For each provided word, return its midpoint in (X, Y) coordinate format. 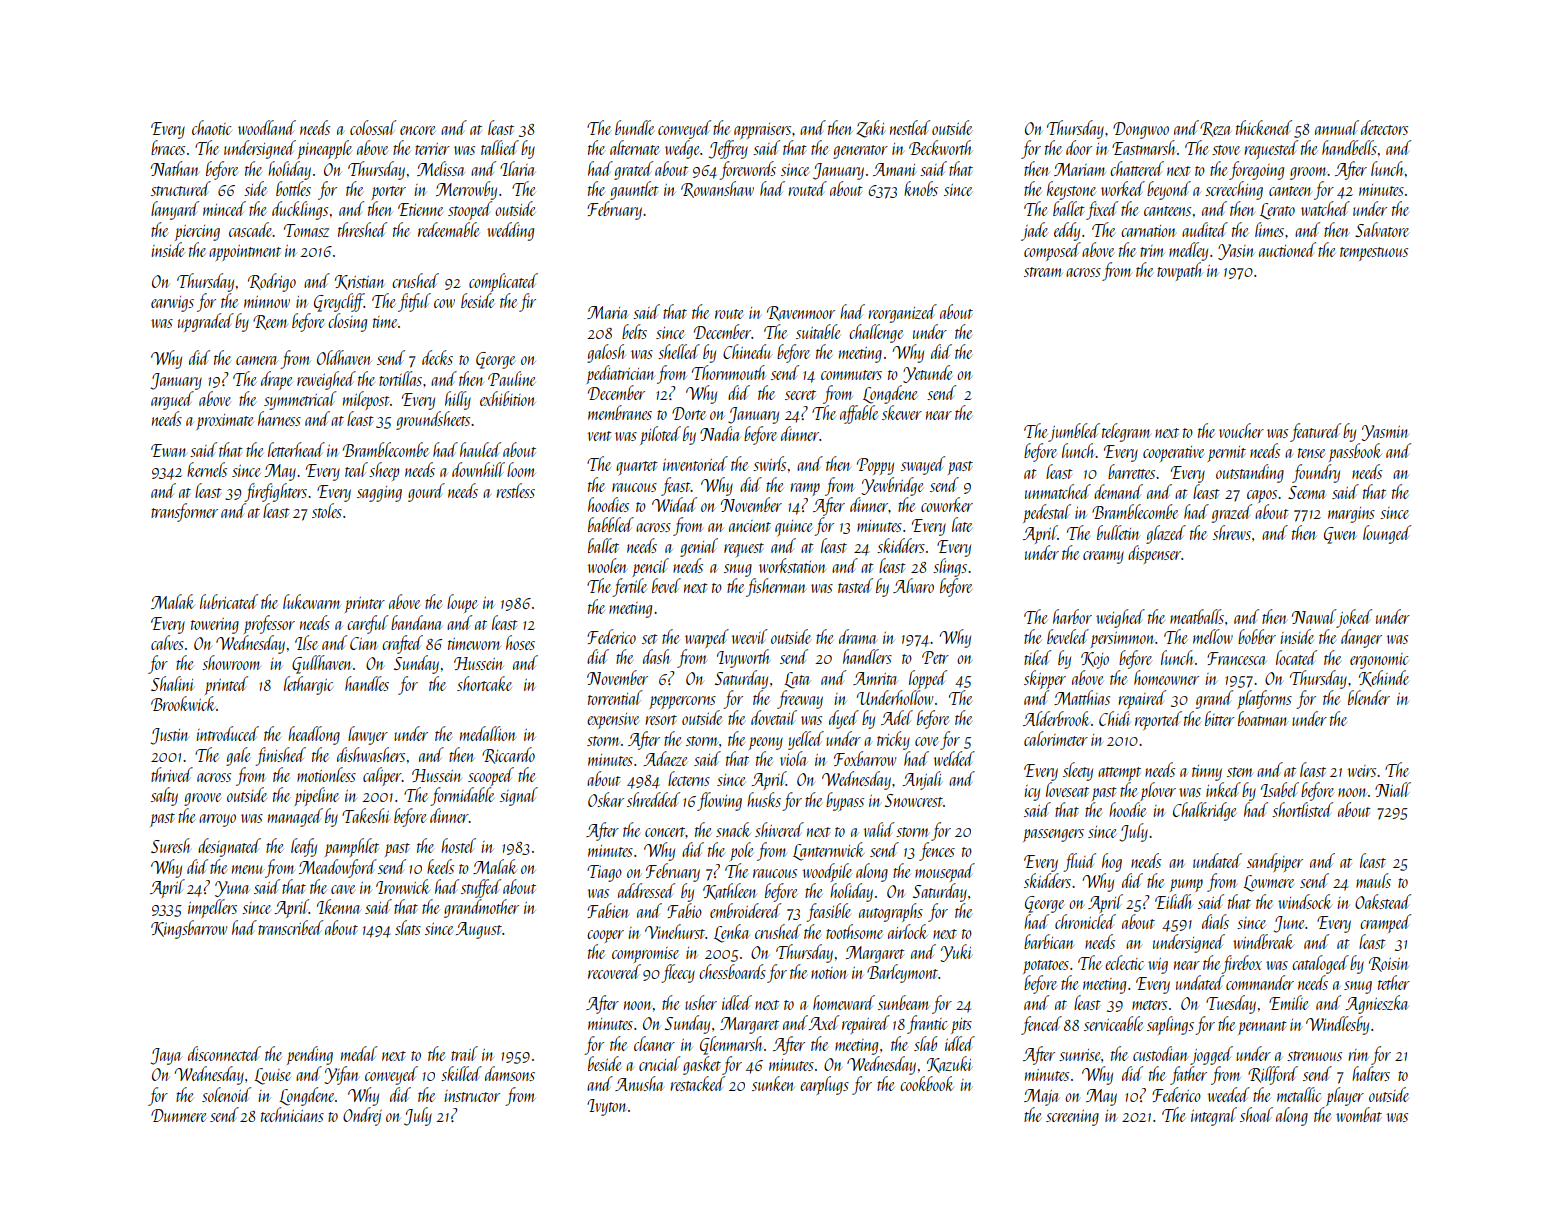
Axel (824, 1022)
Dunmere (179, 1115)
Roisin (1389, 964)
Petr (935, 657)
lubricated (229, 601)
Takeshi (366, 815)
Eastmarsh (1143, 147)
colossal (373, 127)
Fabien (608, 910)
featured (1315, 432)
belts (634, 331)
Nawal (1314, 616)
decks (437, 357)
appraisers (762, 131)
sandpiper (1275, 862)
